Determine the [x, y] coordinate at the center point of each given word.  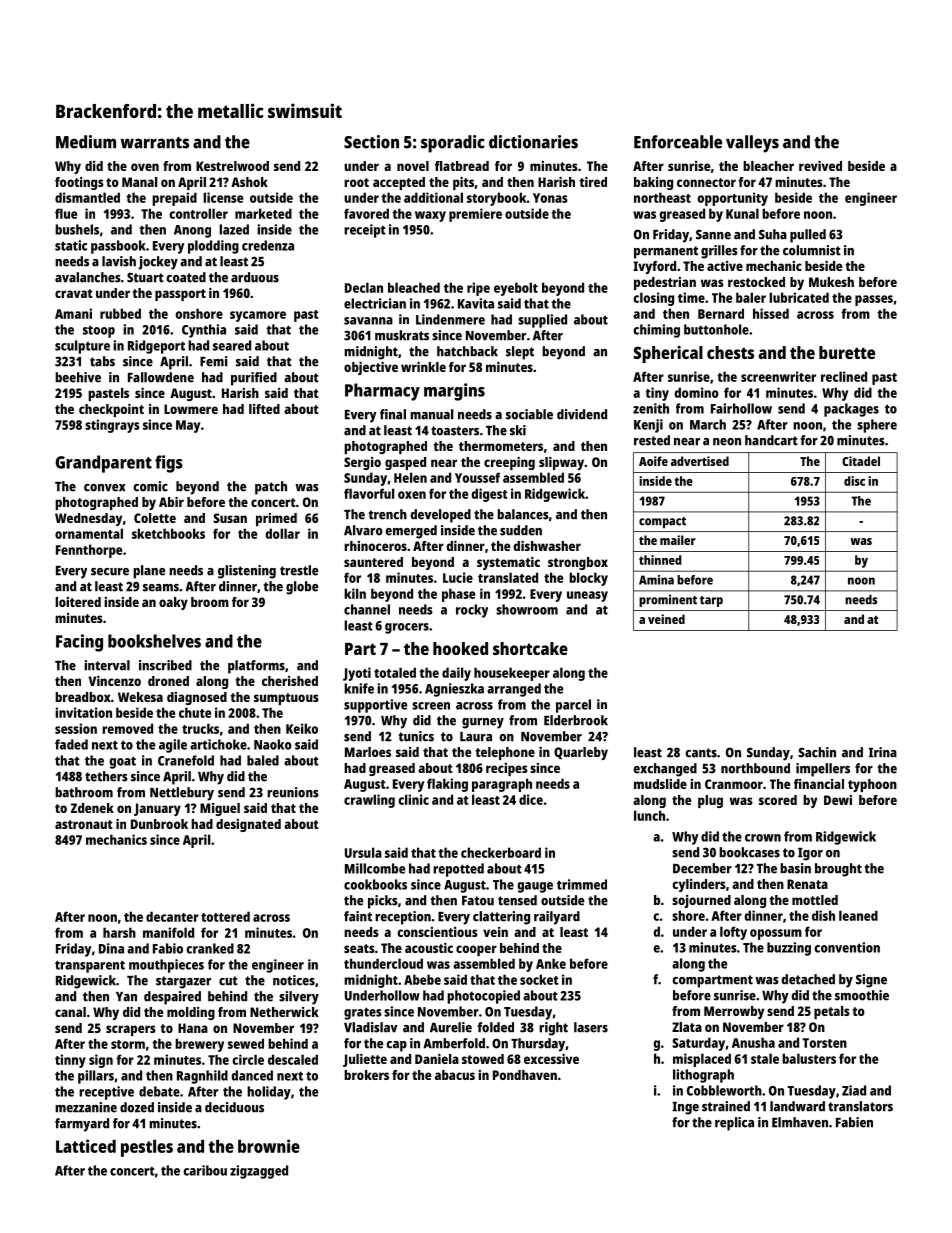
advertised [700, 461]
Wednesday [88, 519]
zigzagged [259, 1172]
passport [180, 295]
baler [751, 297]
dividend [582, 414]
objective [371, 368]
